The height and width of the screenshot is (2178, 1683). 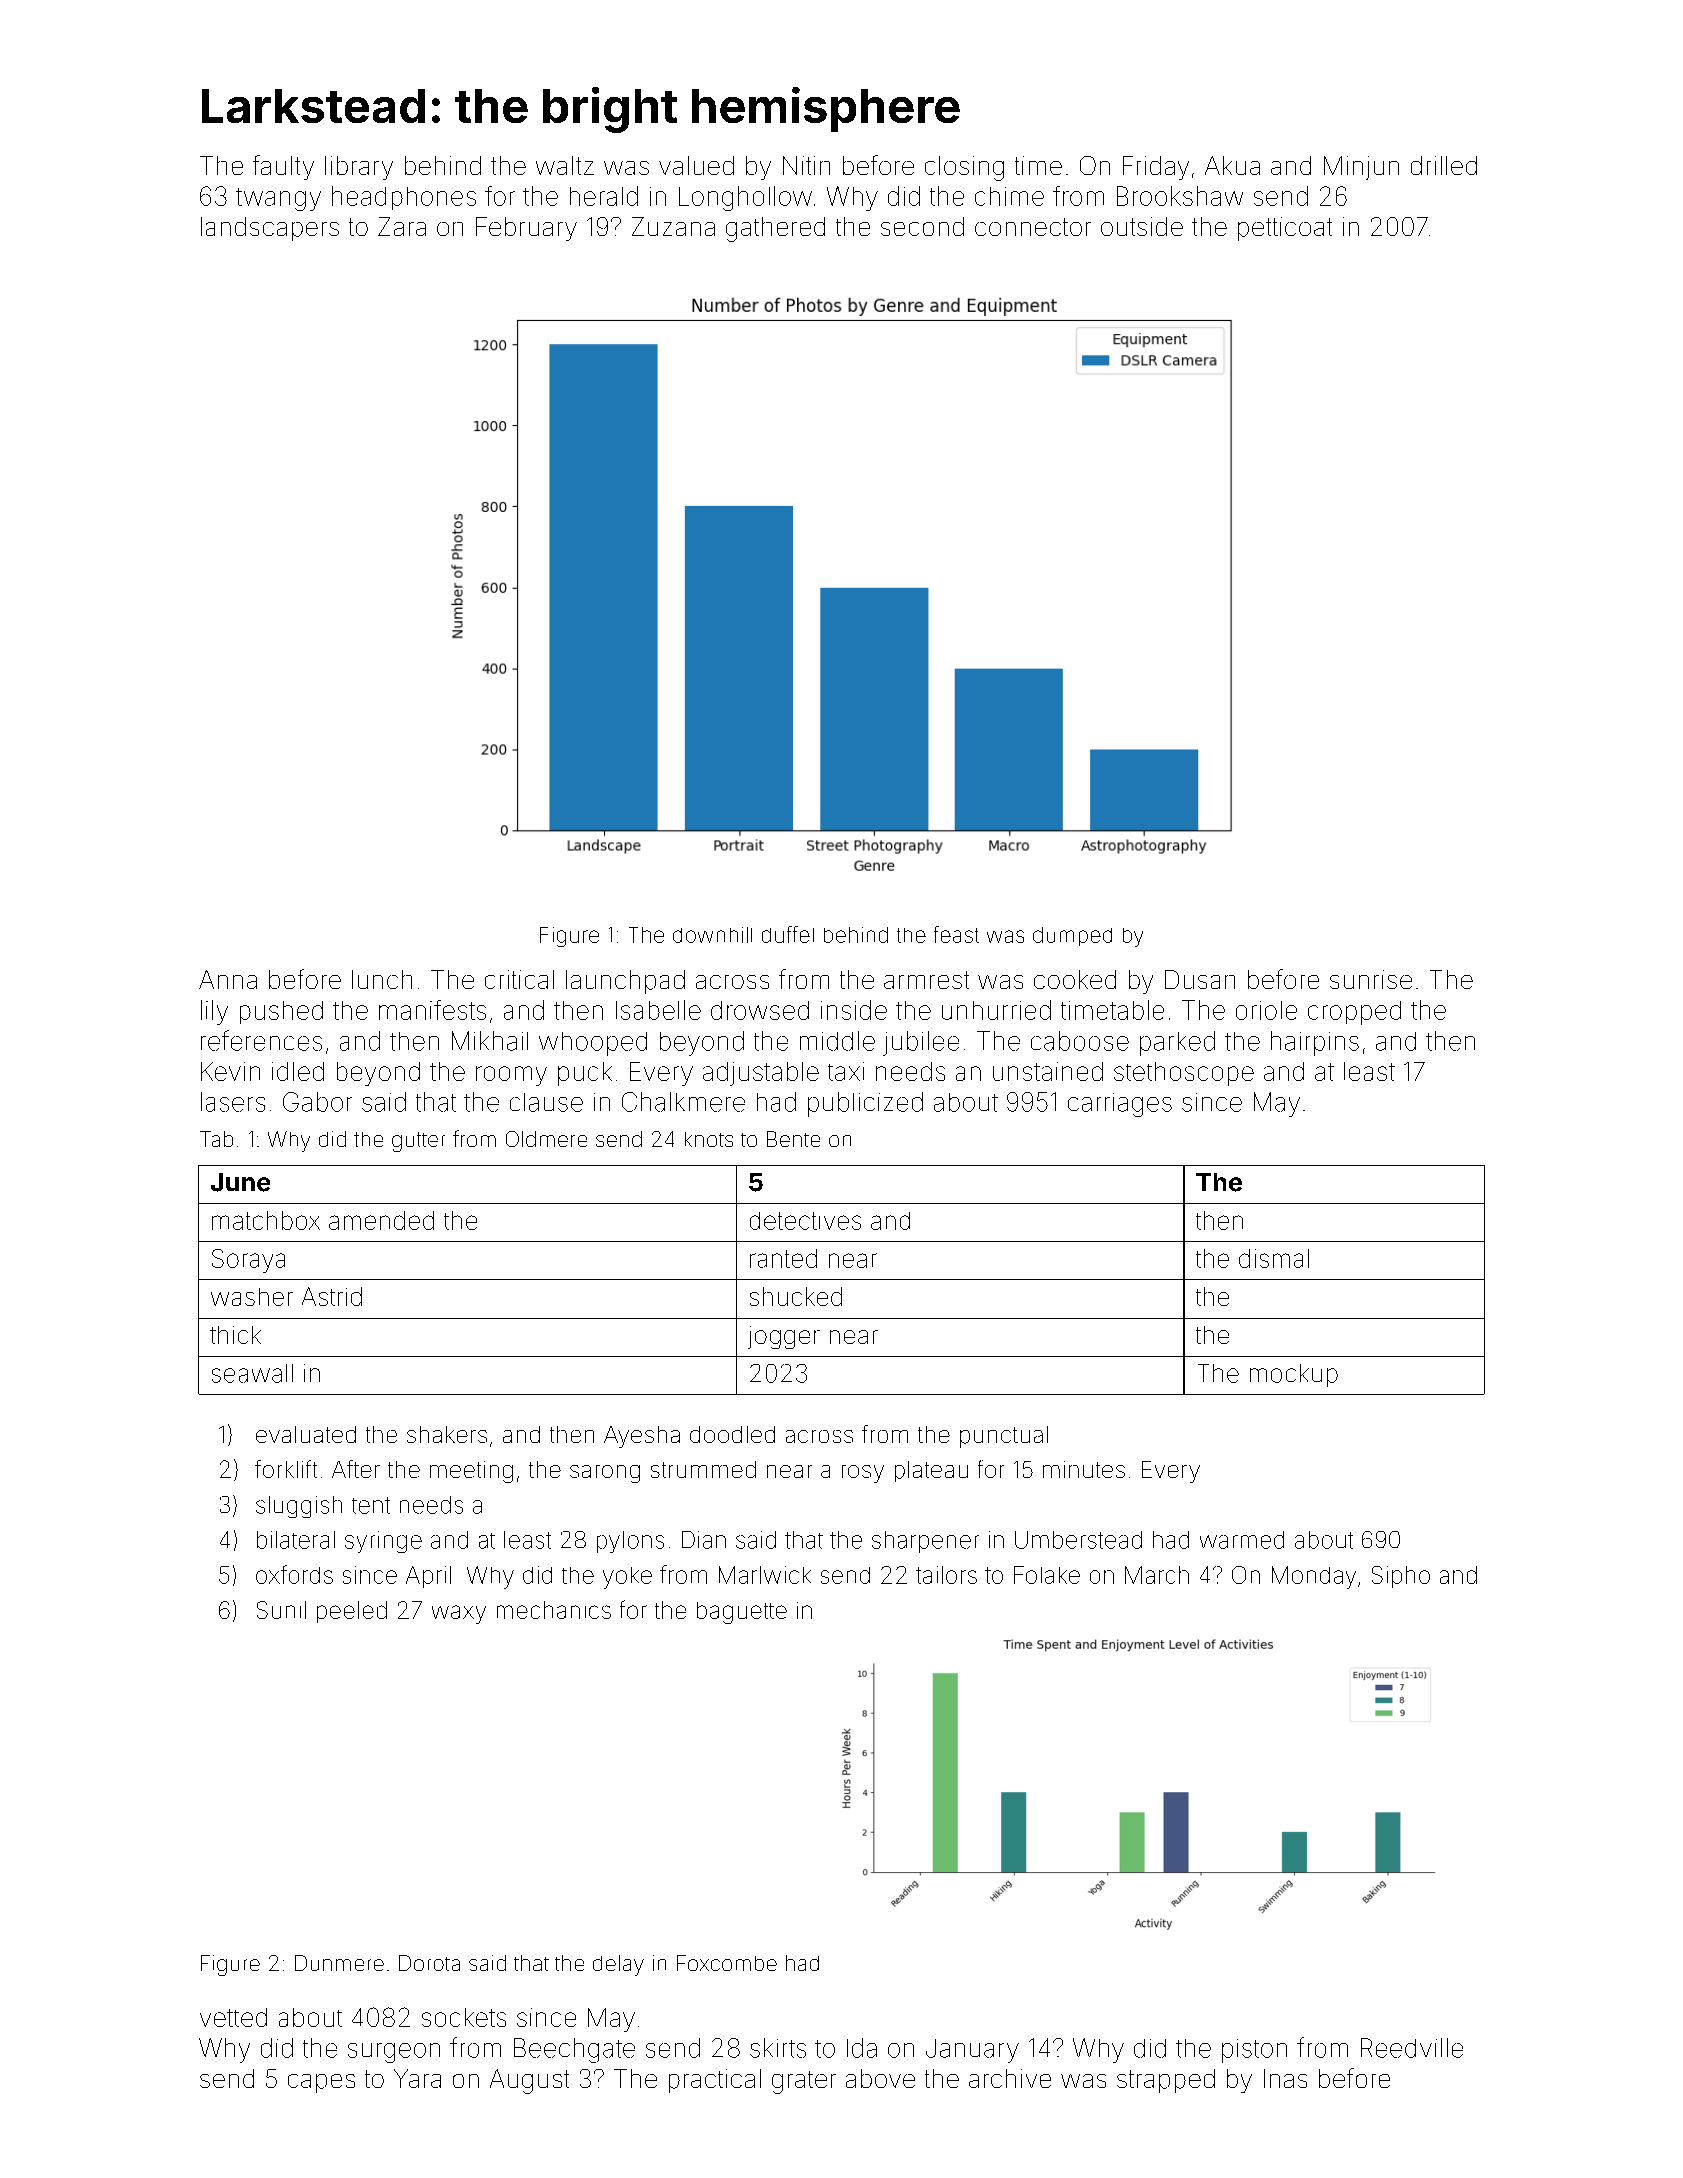 What do you see at coordinates (447, 1434) in the screenshot?
I see `shakers` at bounding box center [447, 1434].
